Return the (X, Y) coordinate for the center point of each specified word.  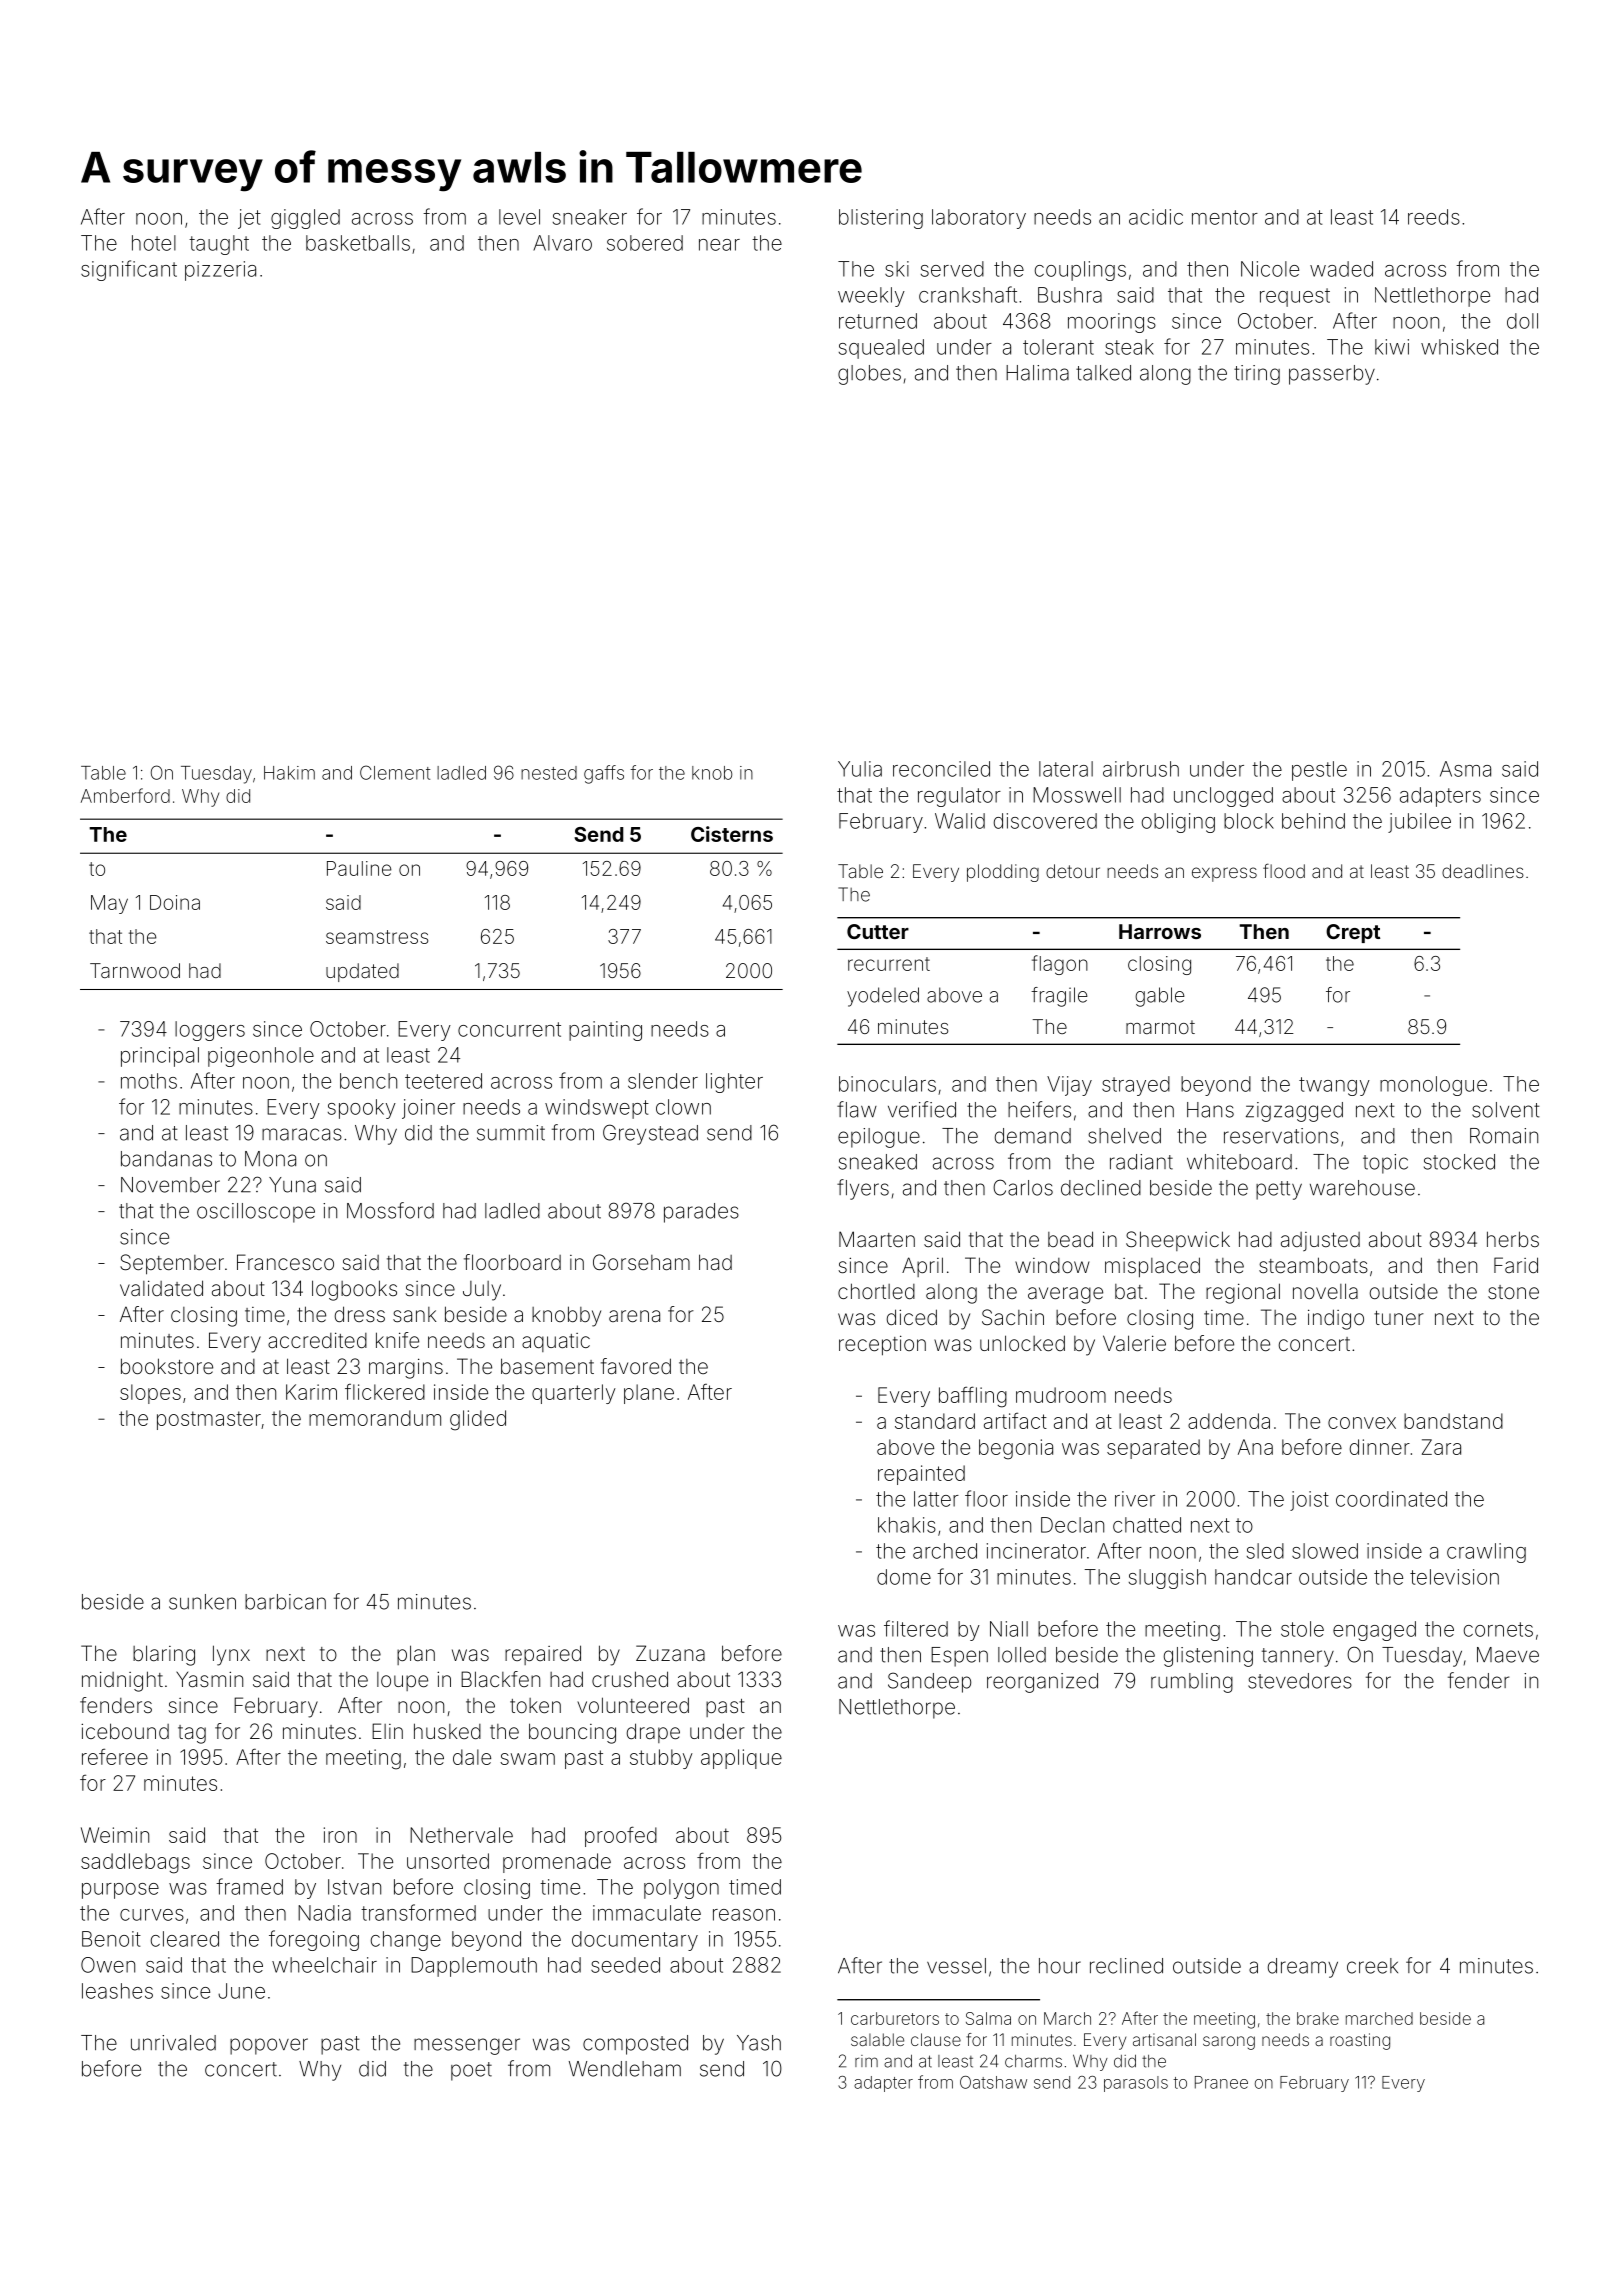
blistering (881, 219)
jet (249, 219)
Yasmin (209, 1679)
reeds (1434, 217)
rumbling (1192, 1683)
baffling (973, 1397)
